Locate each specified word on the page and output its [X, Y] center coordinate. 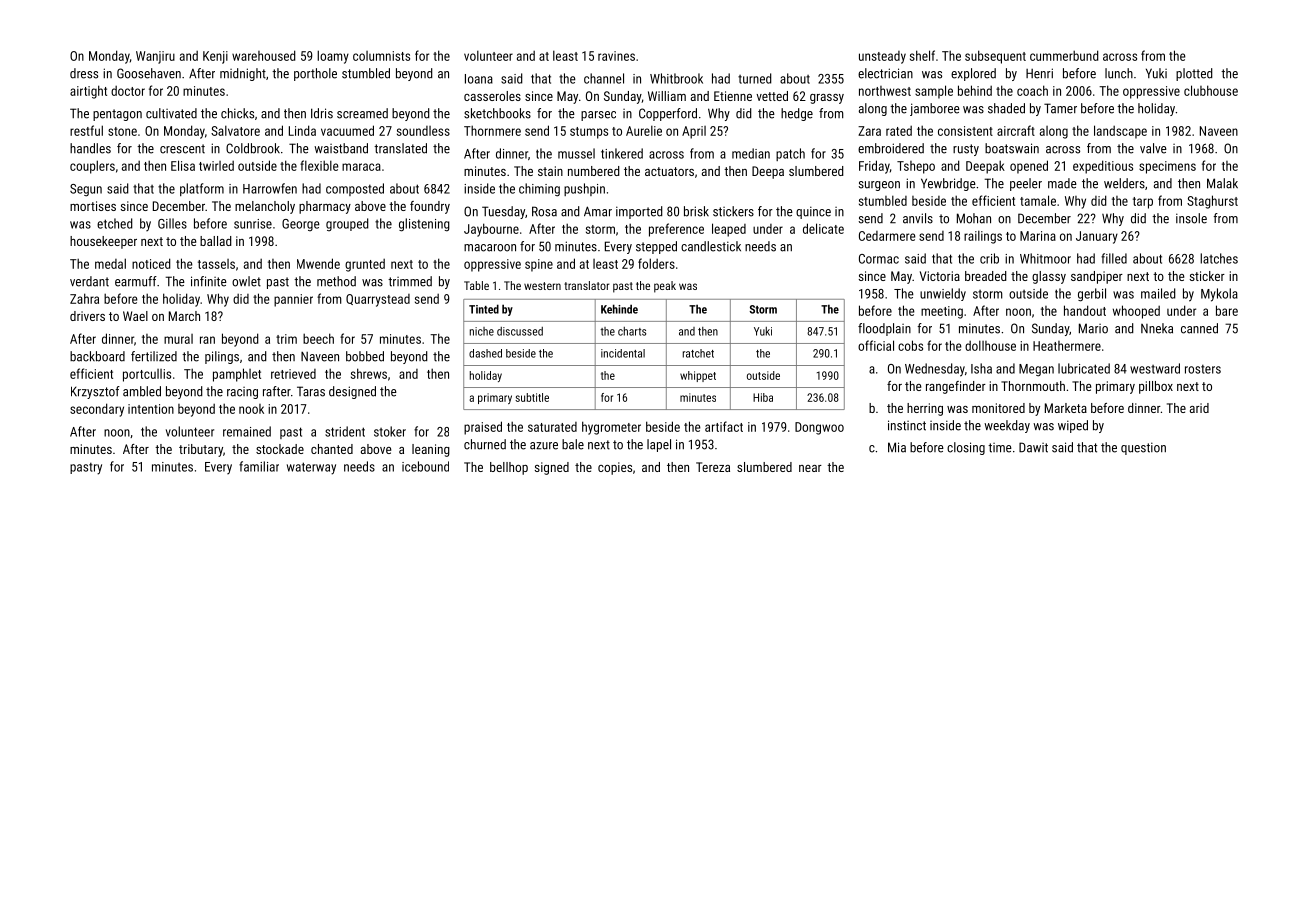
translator [586, 285]
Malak [1222, 183]
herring [925, 409]
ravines [616, 56]
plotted [1194, 74]
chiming [539, 190]
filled [1114, 258]
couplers [92, 167]
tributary [201, 450]
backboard [97, 356]
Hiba [763, 397]
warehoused [264, 55]
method [336, 281]
